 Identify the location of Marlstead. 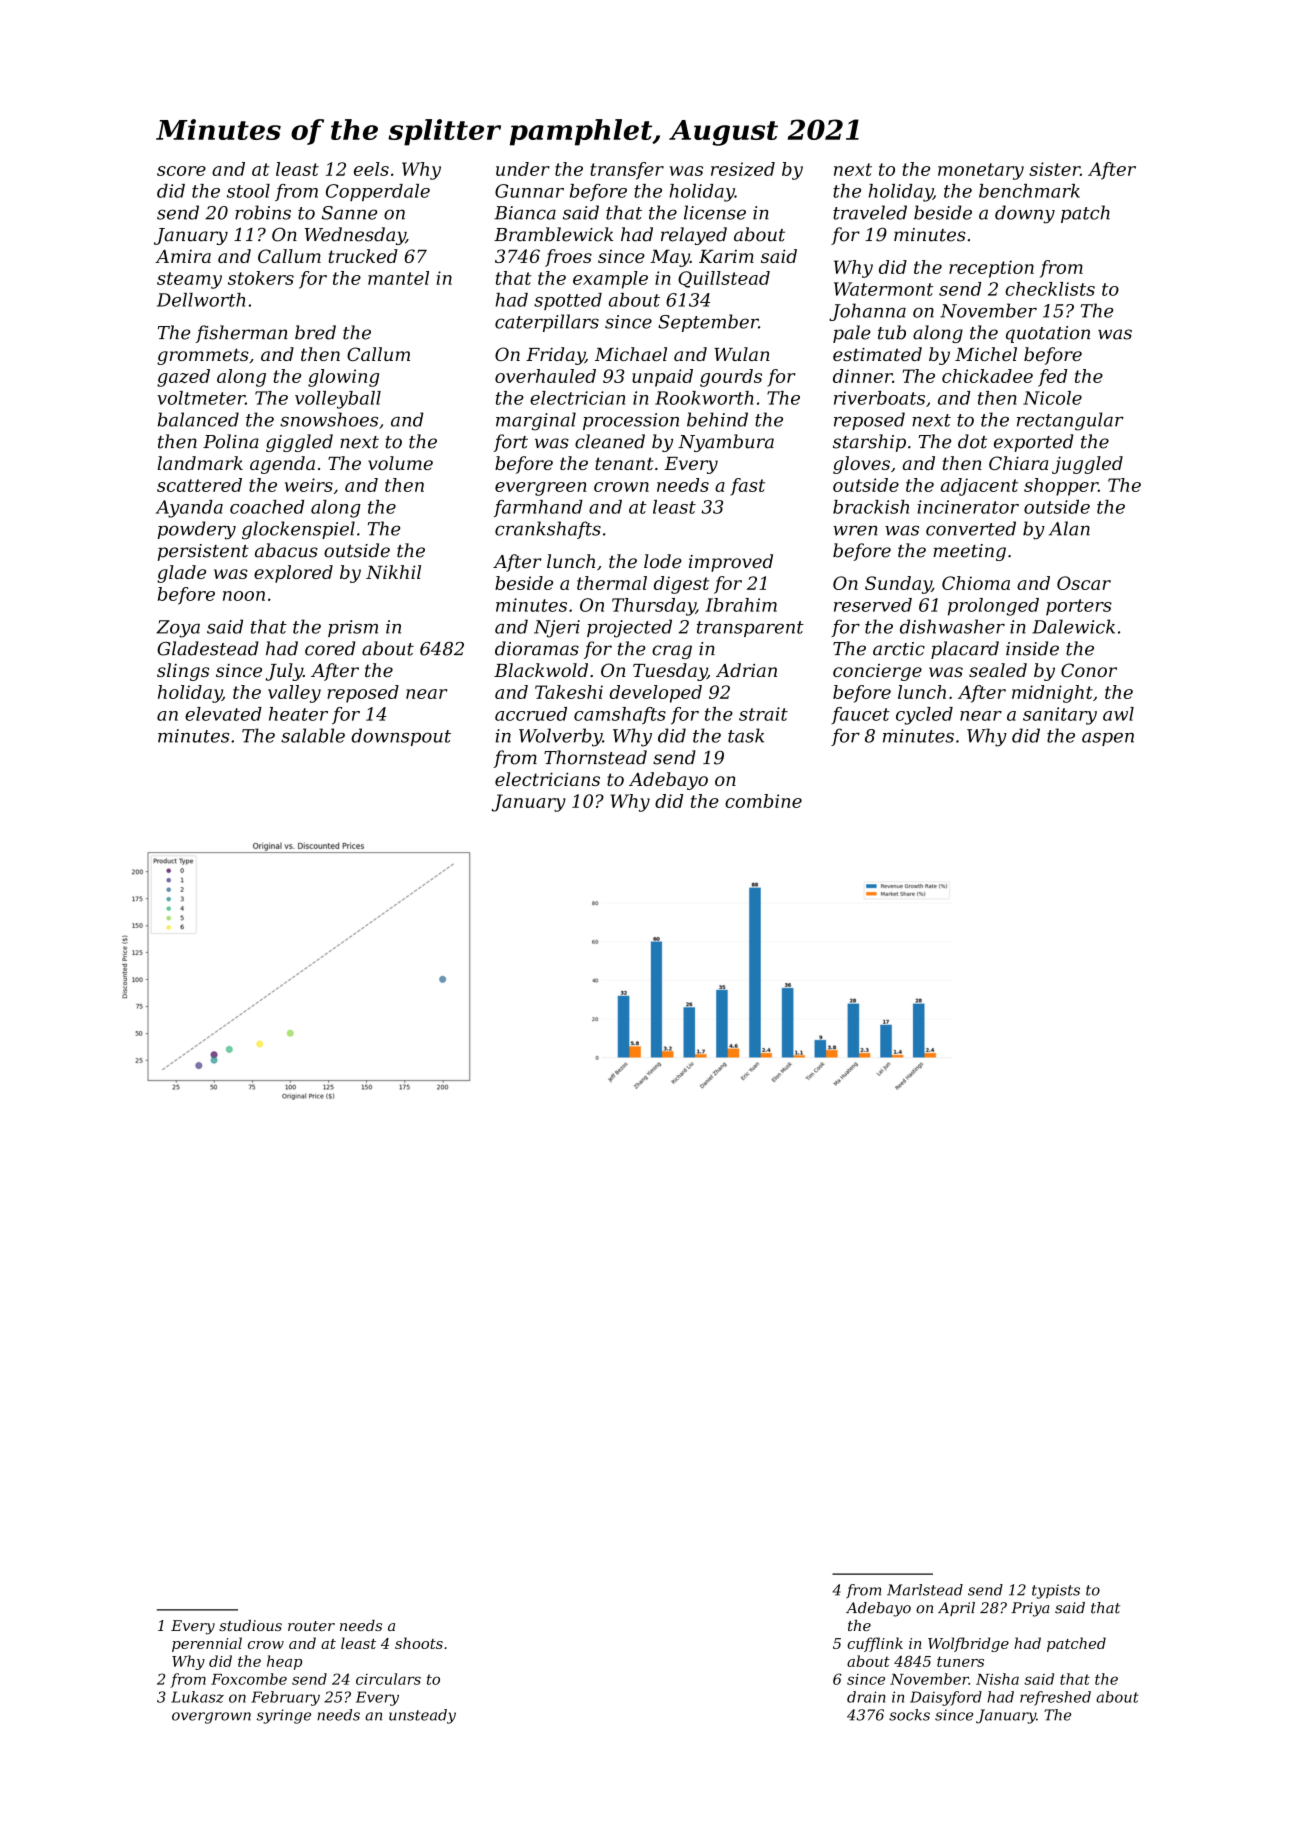
(925, 1590).
